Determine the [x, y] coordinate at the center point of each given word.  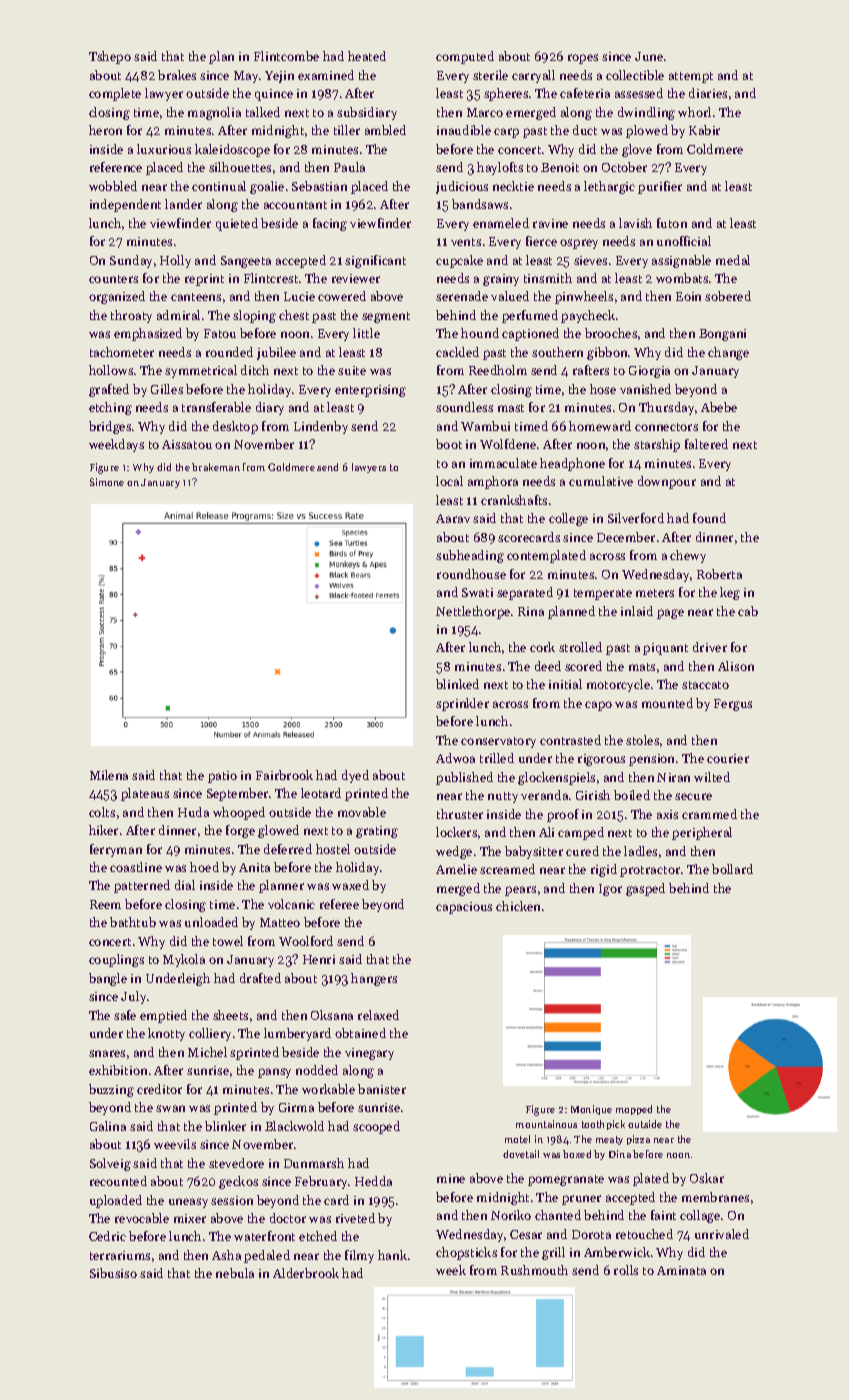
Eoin [688, 296]
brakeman [216, 467]
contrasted [570, 740]
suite [352, 370]
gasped [645, 889]
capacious [464, 908]
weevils [175, 1144]
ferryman [116, 850]
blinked [457, 684]
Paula [349, 167]
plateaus [145, 794]
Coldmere [715, 149]
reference [116, 167]
